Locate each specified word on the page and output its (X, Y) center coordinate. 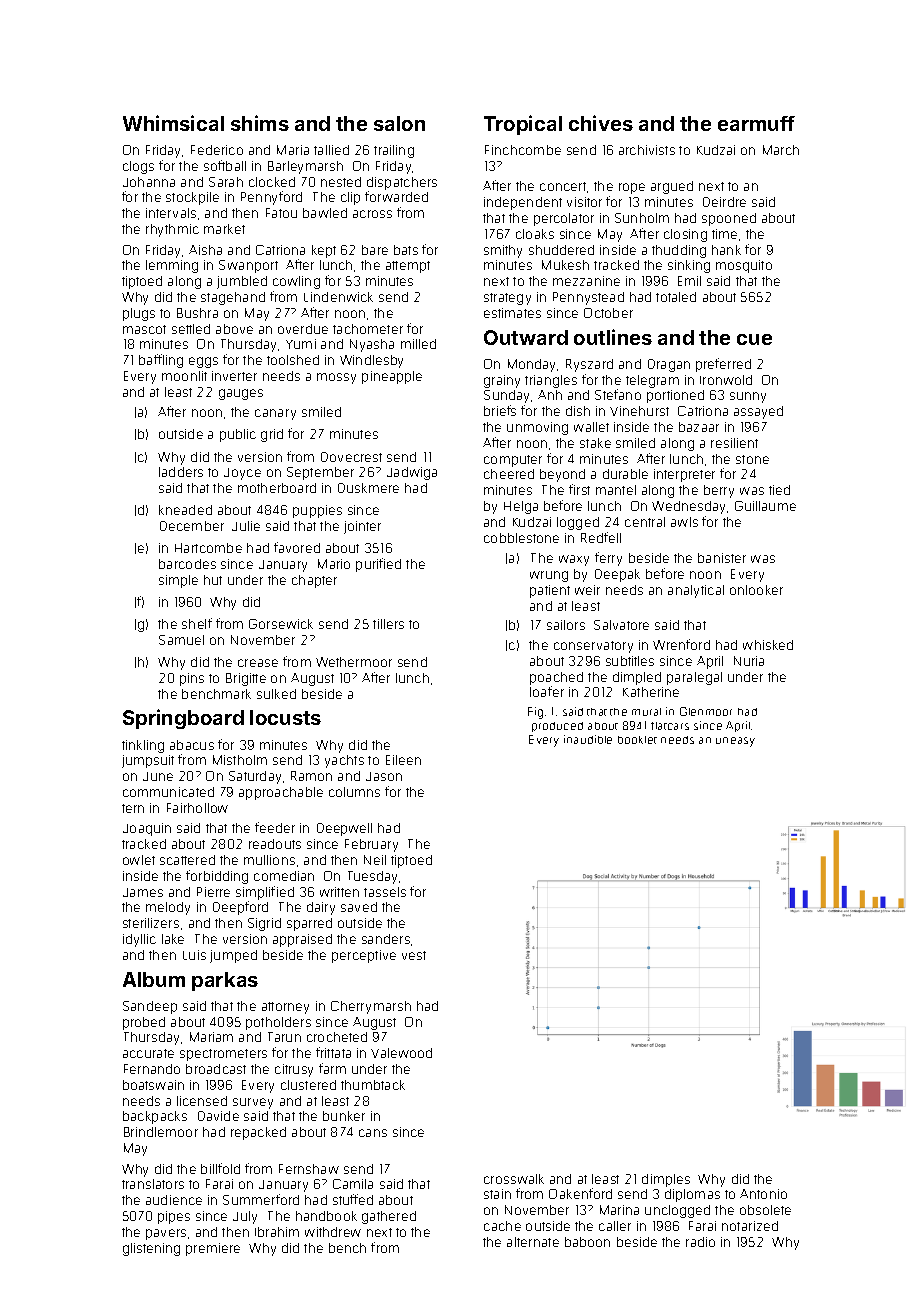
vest (414, 955)
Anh (550, 395)
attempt (408, 267)
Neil (375, 860)
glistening (151, 1249)
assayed (758, 412)
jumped (233, 956)
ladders (181, 472)
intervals (171, 213)
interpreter (684, 475)
